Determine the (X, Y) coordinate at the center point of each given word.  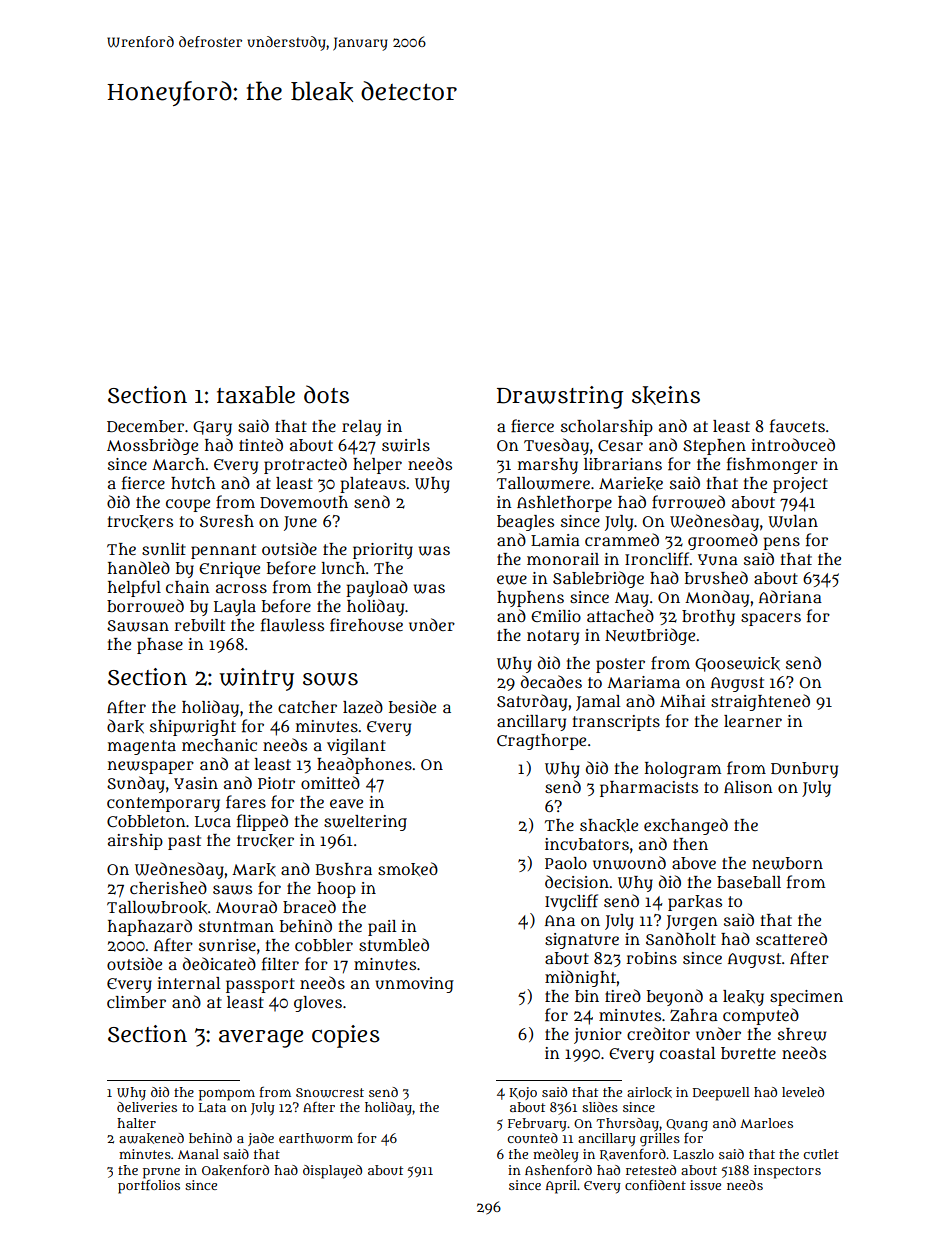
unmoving (415, 985)
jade (261, 1139)
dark (125, 726)
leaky (743, 998)
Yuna (718, 560)
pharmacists (649, 789)
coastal (687, 1053)
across (241, 588)
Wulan (793, 521)
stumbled (394, 945)
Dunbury (804, 770)
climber (136, 1002)
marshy (548, 466)
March (178, 464)
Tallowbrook (157, 907)
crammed (622, 539)
